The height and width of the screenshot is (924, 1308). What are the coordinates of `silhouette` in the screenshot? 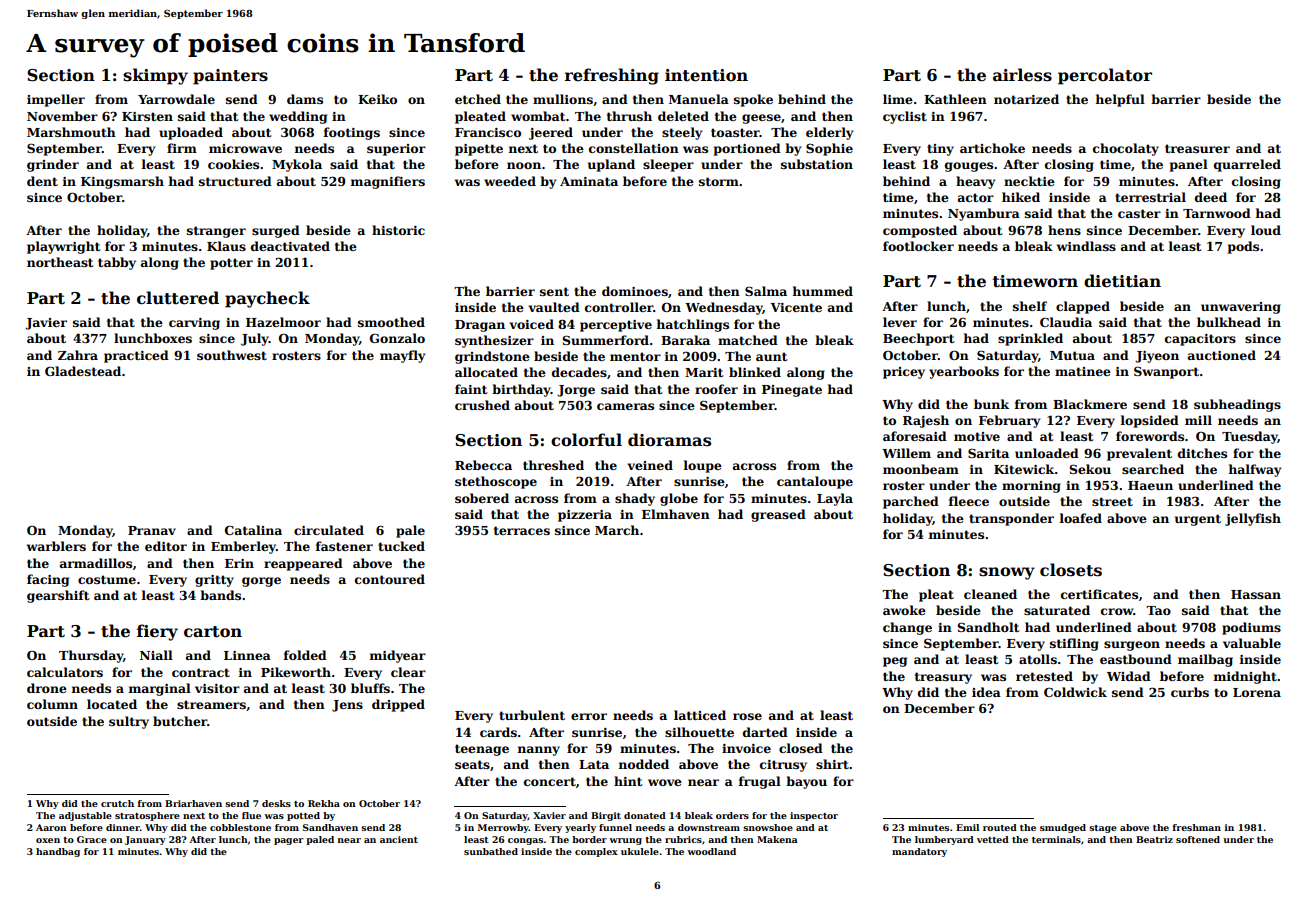 It's located at (699, 732).
